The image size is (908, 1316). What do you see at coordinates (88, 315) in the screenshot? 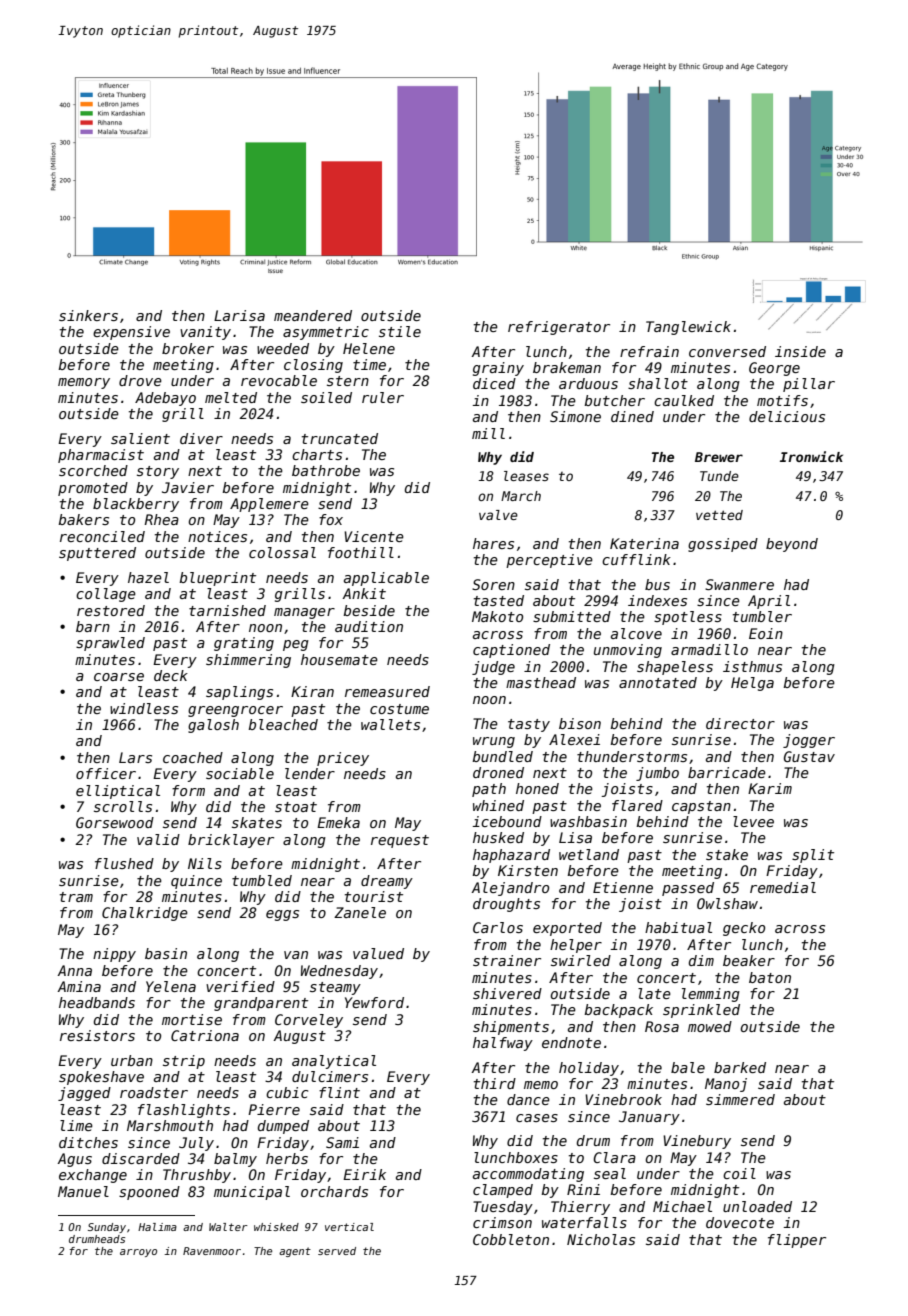
I see `sinkers` at bounding box center [88, 315].
